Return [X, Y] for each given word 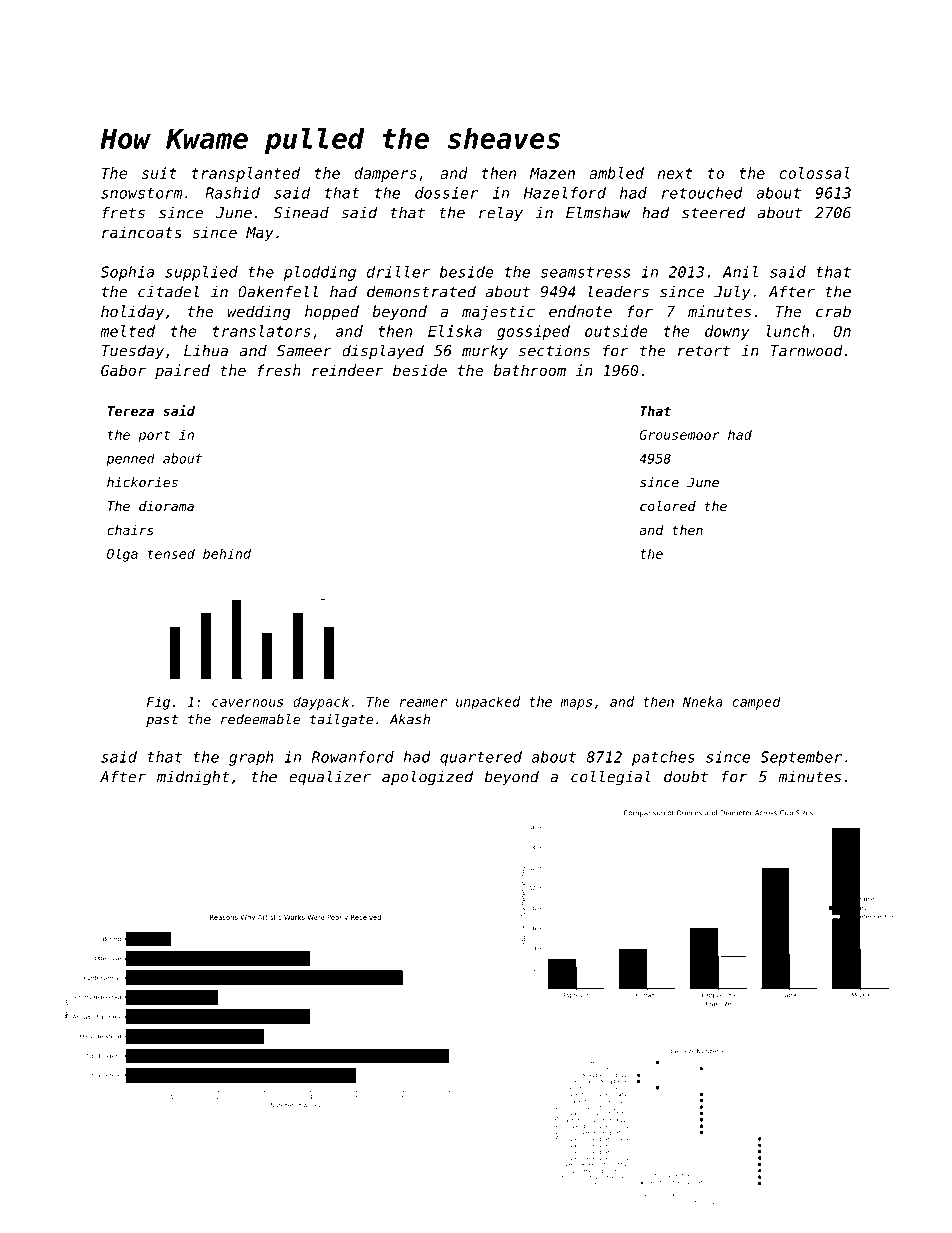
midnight [193, 778]
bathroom [529, 370]
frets [123, 212]
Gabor [123, 370]
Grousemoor [680, 435]
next [675, 173]
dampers [385, 174]
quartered [481, 758]
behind [227, 553]
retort [704, 351]
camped [756, 703]
